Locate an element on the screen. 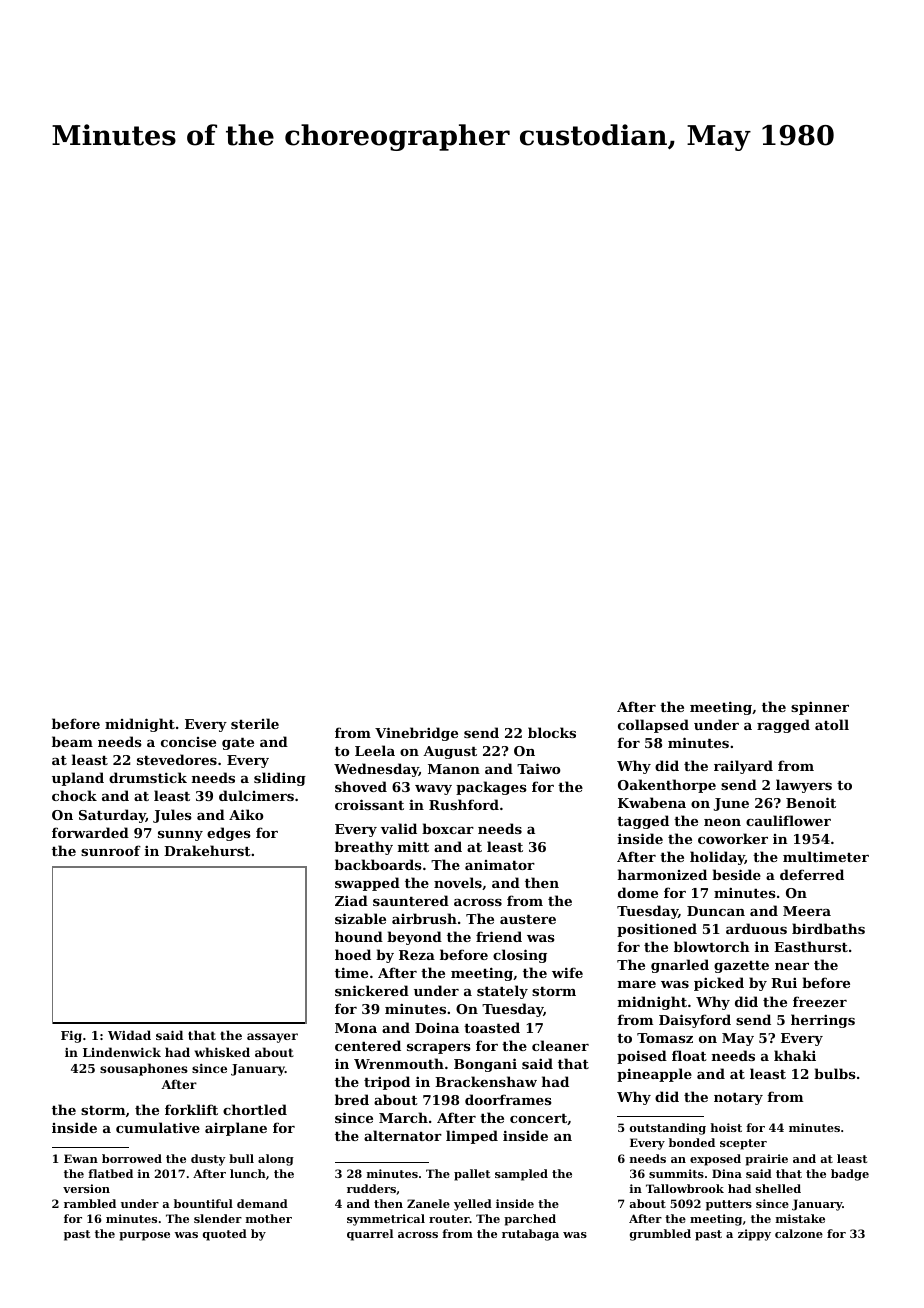 This screenshot has width=924, height=1308. spinner is located at coordinates (820, 708).
